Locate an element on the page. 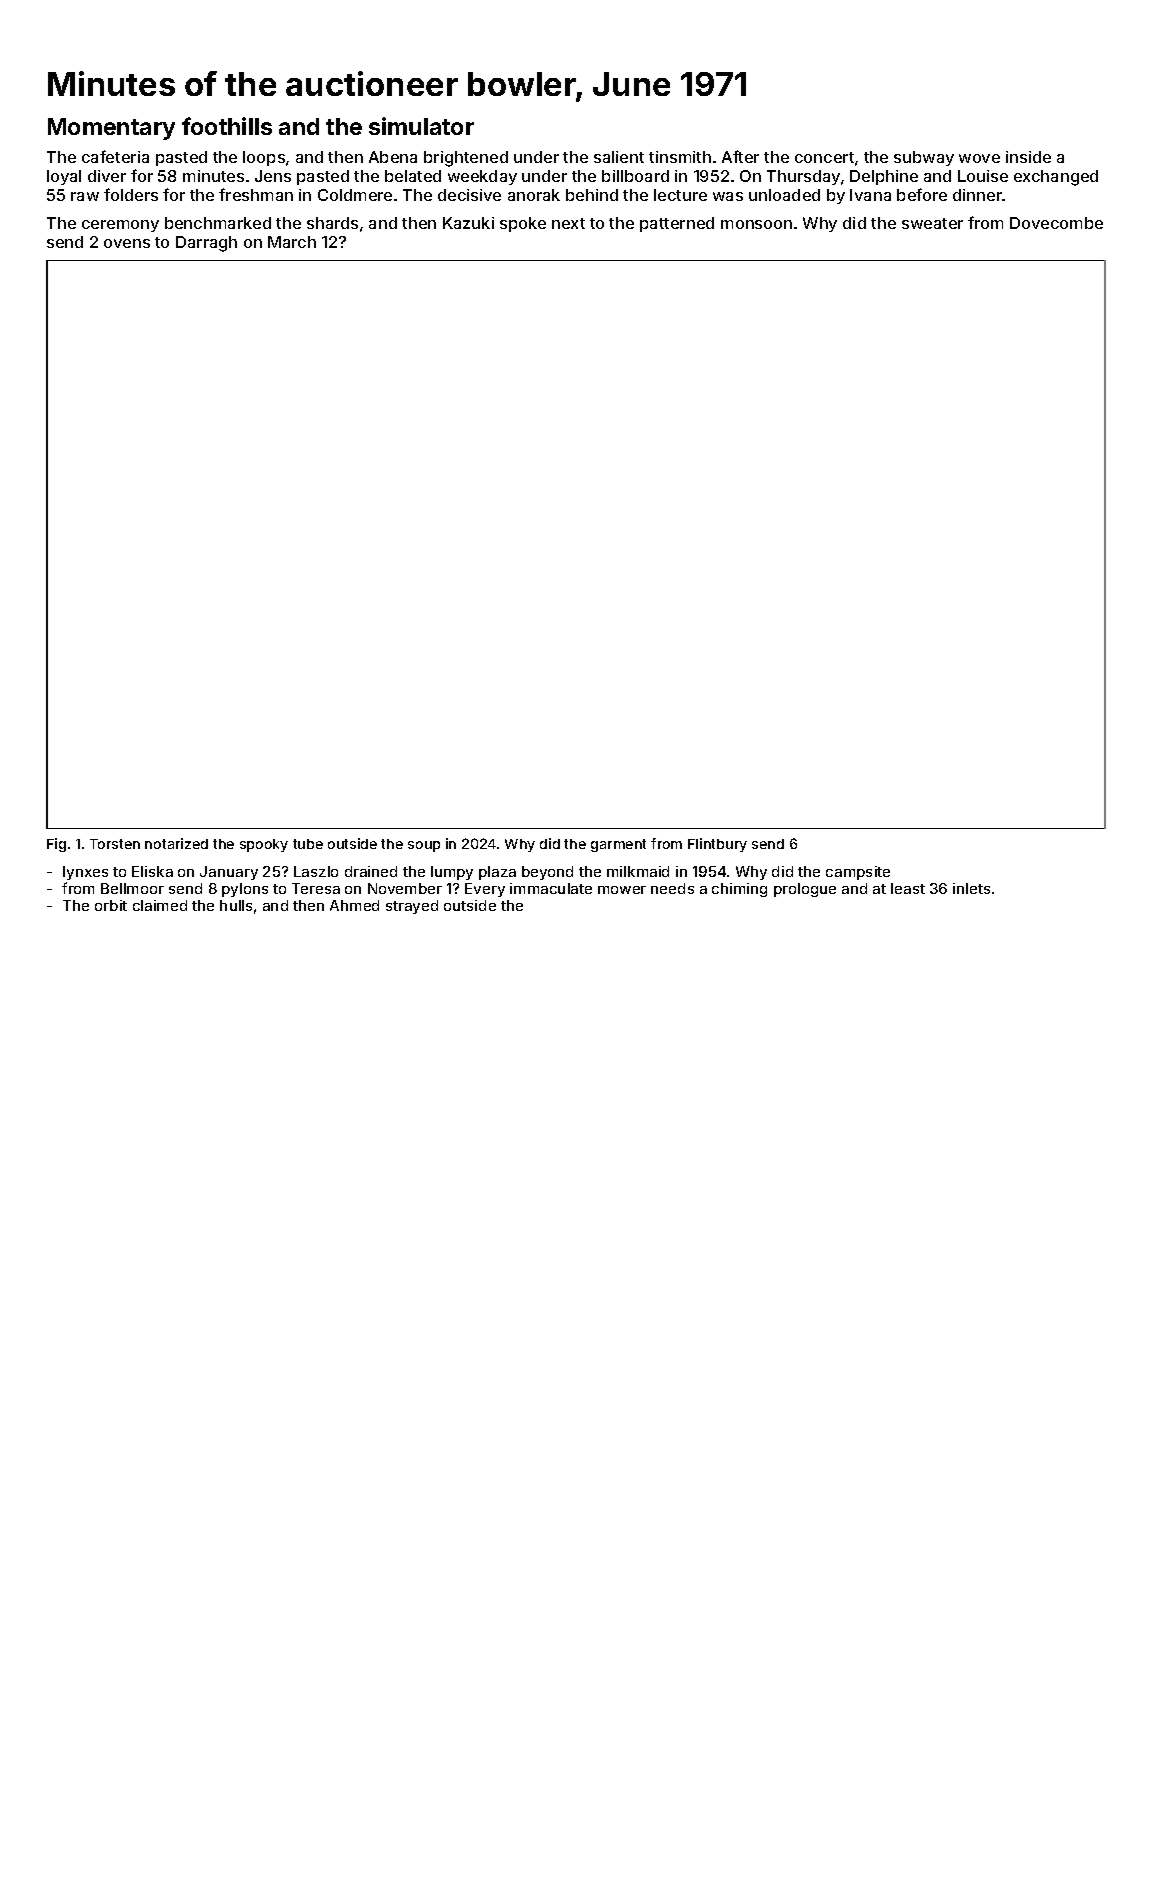  Fig is located at coordinates (56, 845).
